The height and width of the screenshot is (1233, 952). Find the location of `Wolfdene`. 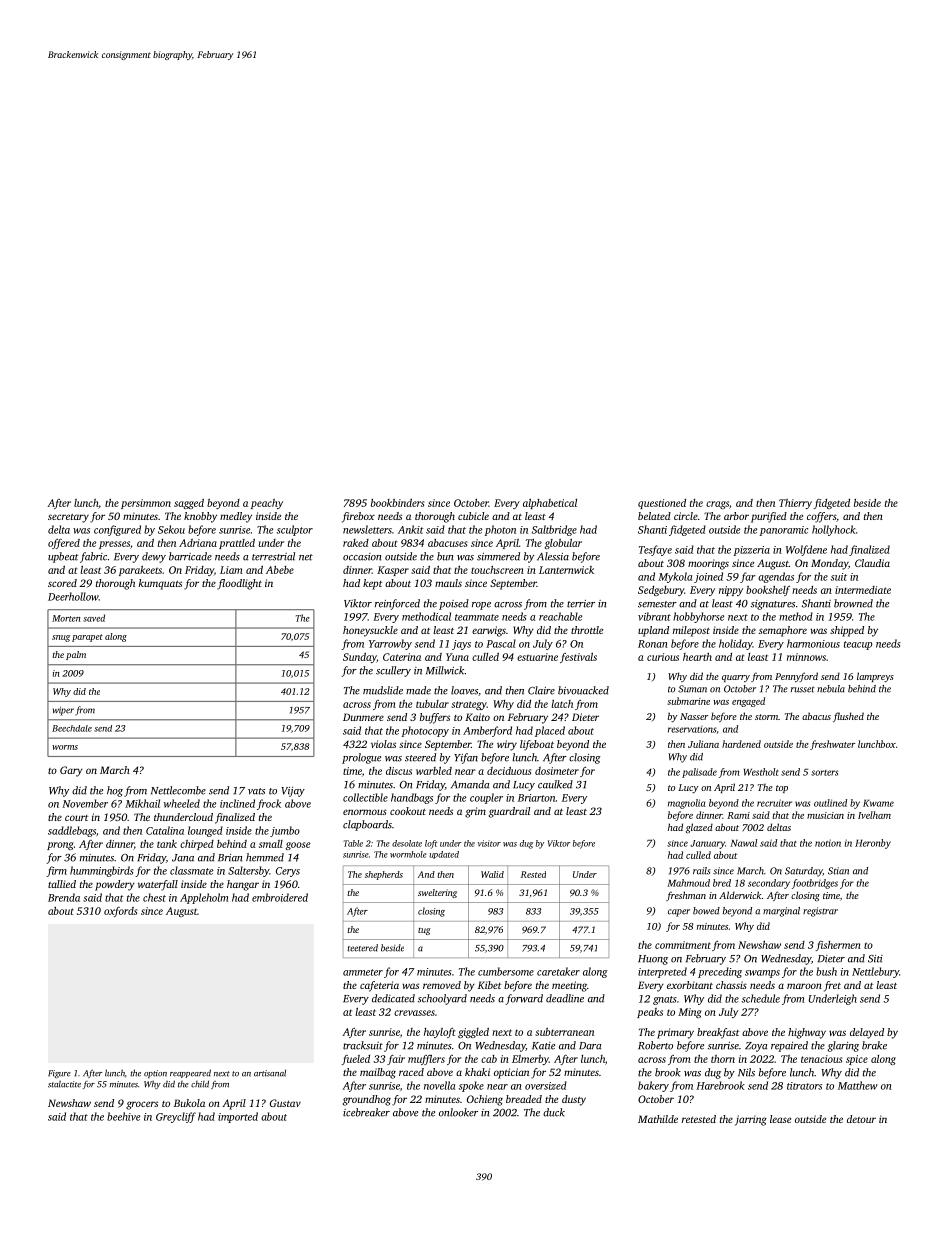

Wolfdene is located at coordinates (806, 550).
